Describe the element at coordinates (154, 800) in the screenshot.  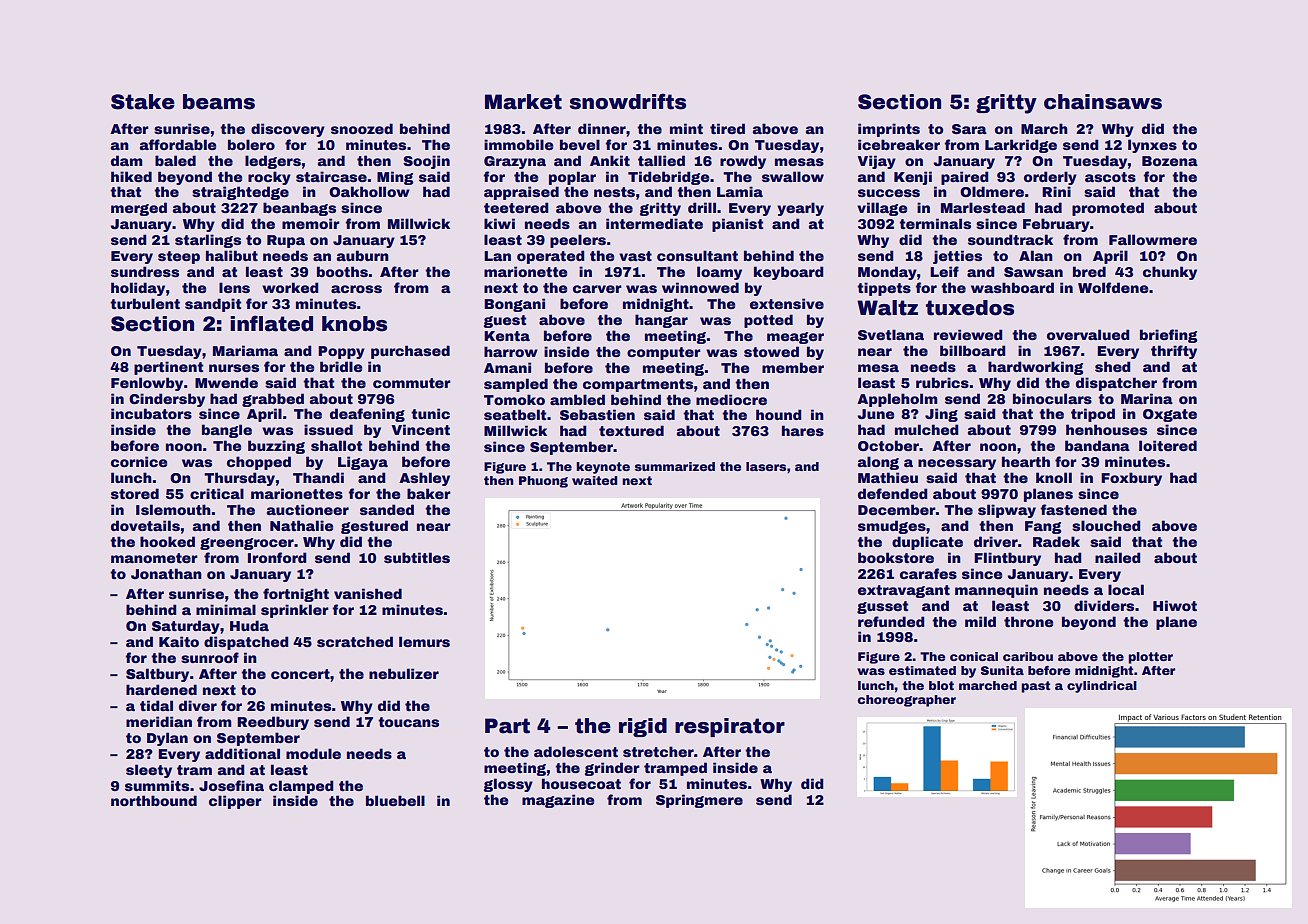
I see `northbound` at that location.
